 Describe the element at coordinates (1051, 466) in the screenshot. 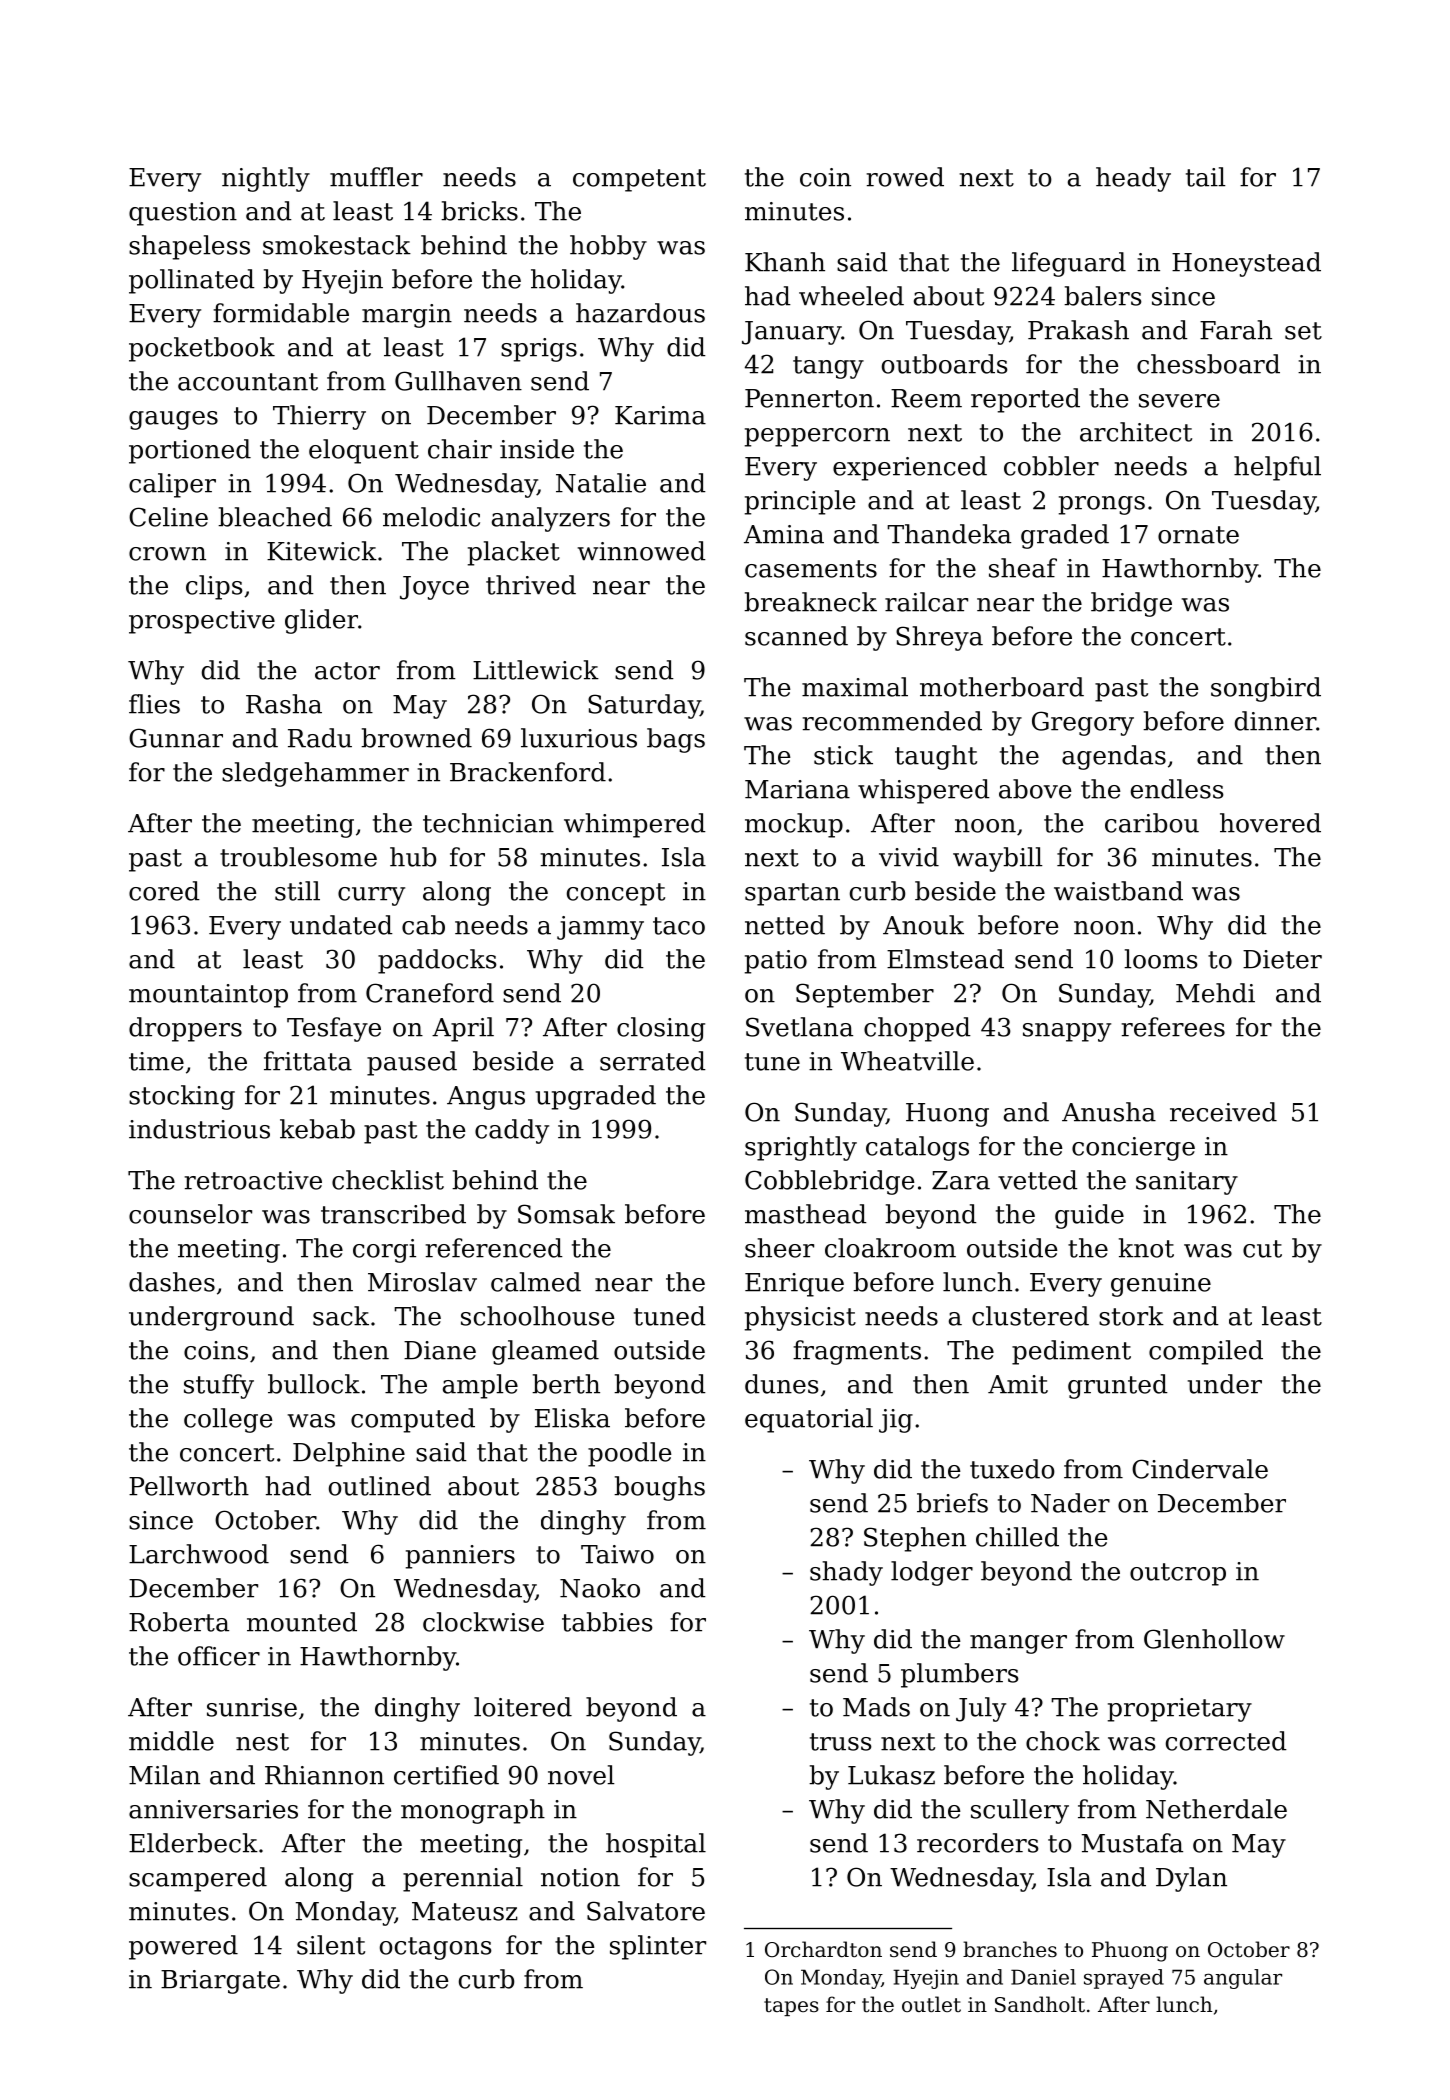

I see `cobbler` at that location.
